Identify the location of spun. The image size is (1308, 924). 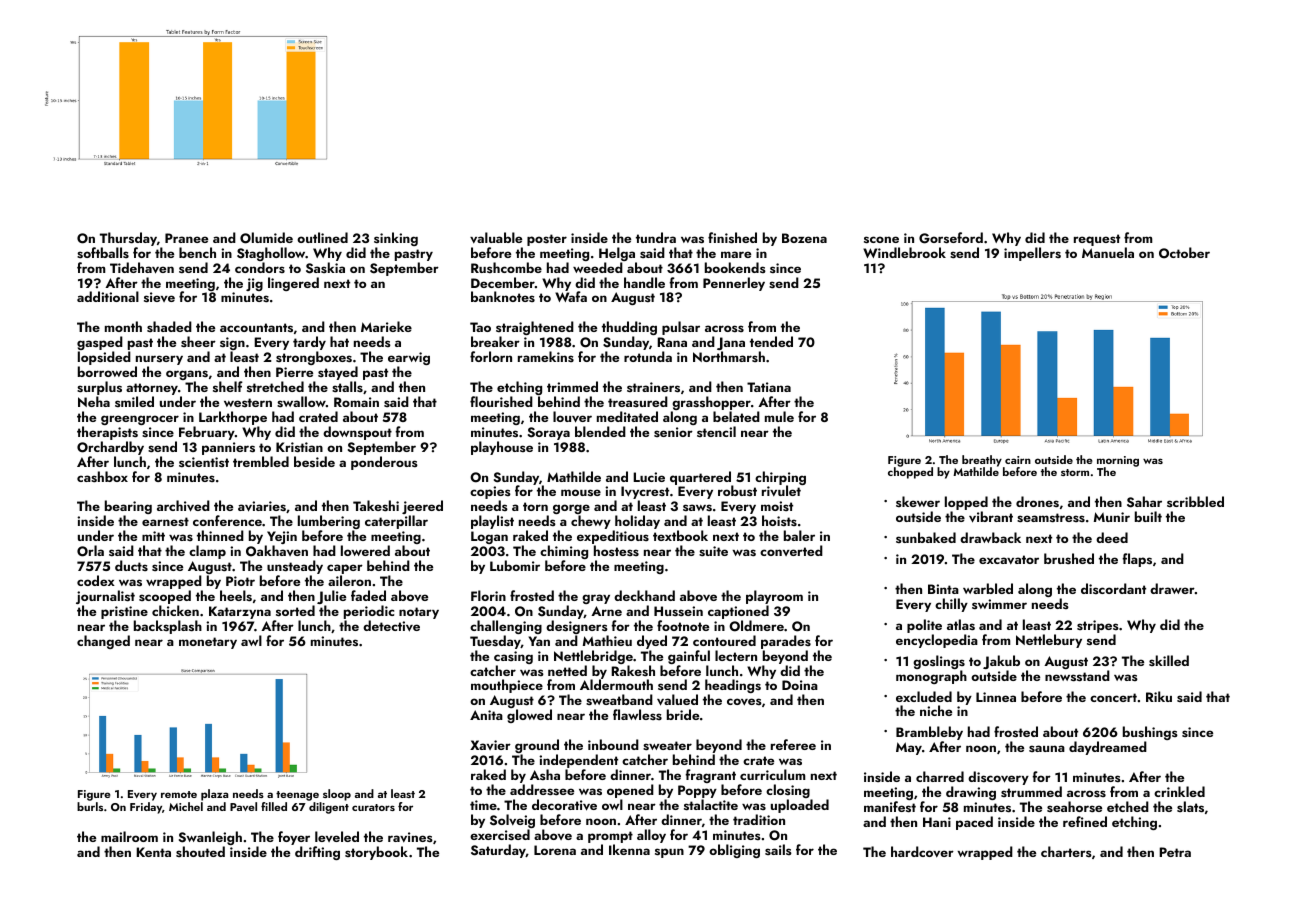
(669, 853).
